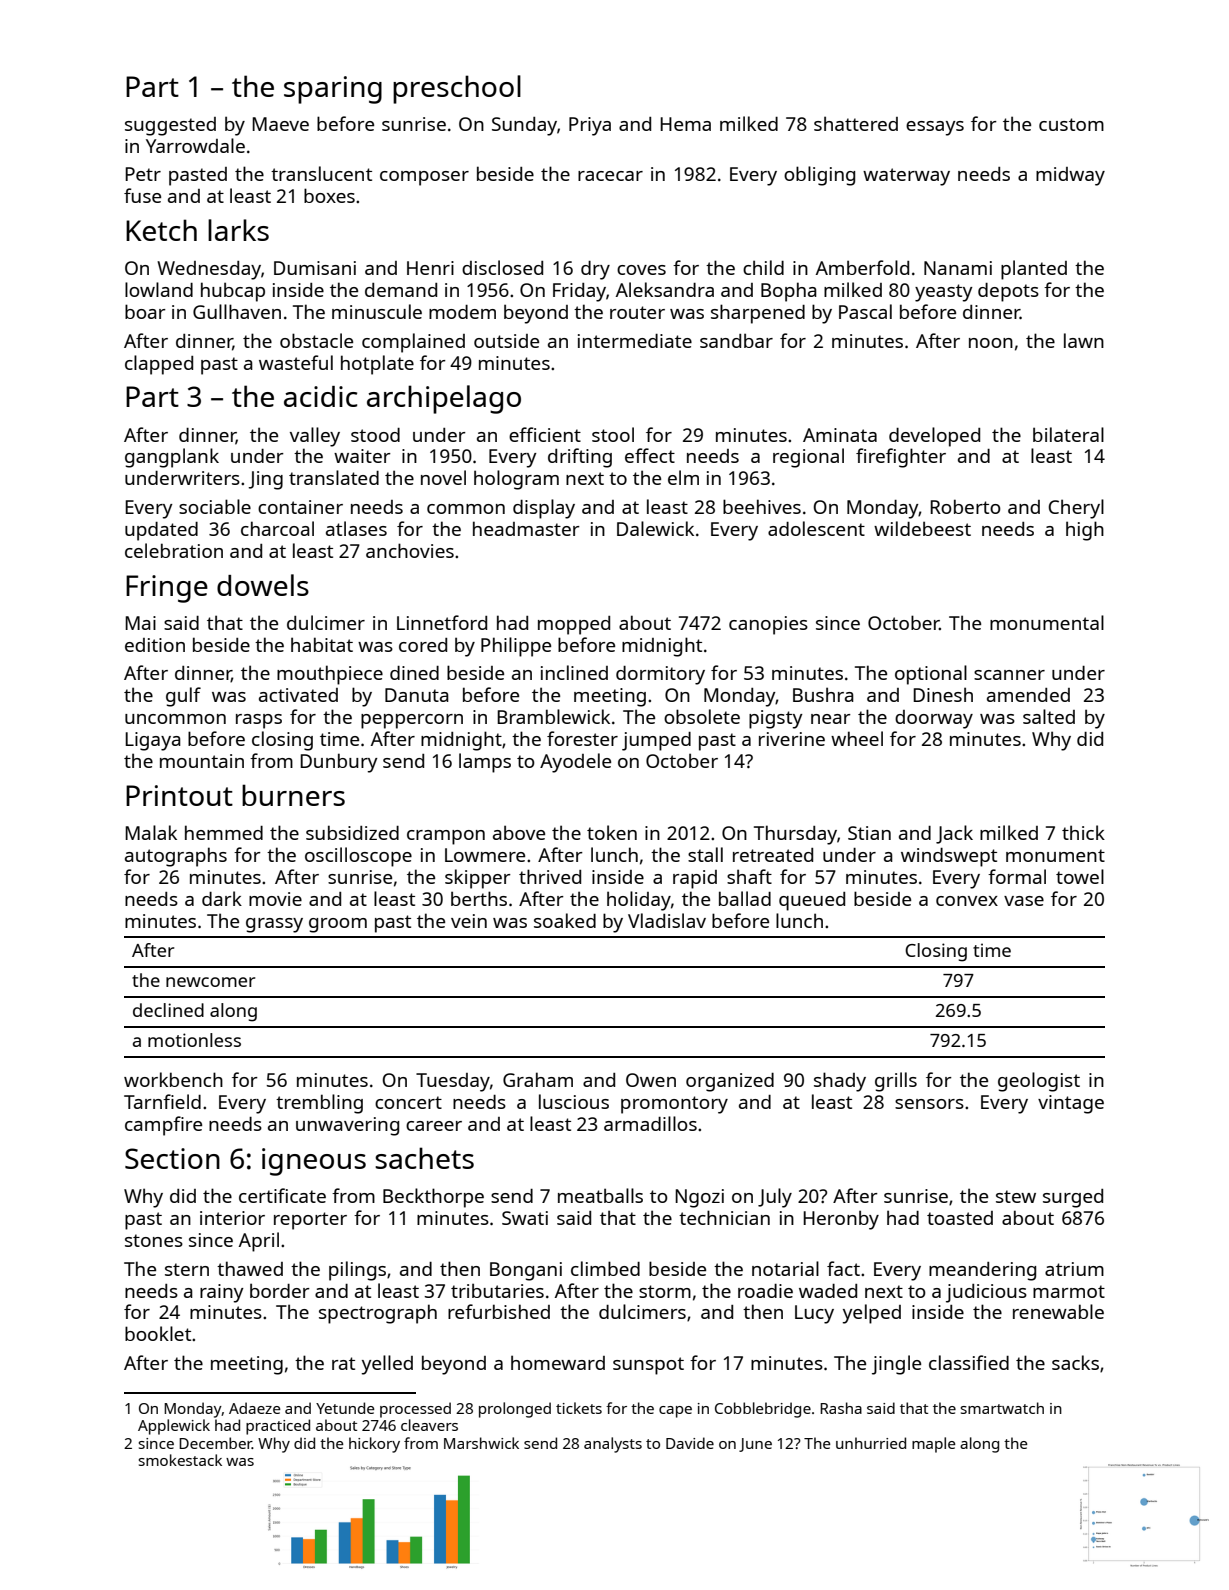 The image size is (1229, 1590). Describe the element at coordinates (869, 833) in the image. I see `Stian` at that location.
